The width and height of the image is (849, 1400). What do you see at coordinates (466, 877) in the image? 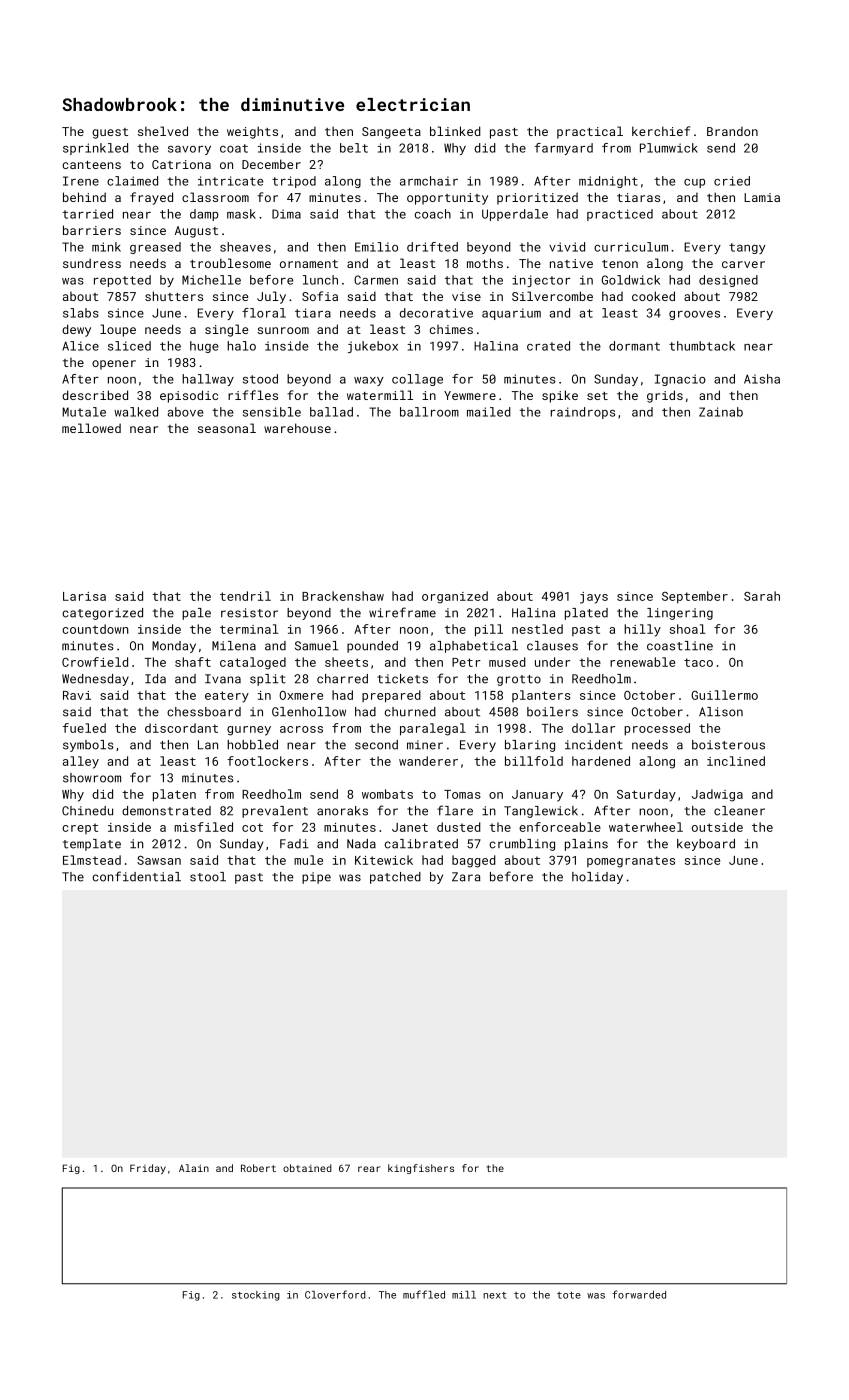
I see `Zara` at bounding box center [466, 877].
